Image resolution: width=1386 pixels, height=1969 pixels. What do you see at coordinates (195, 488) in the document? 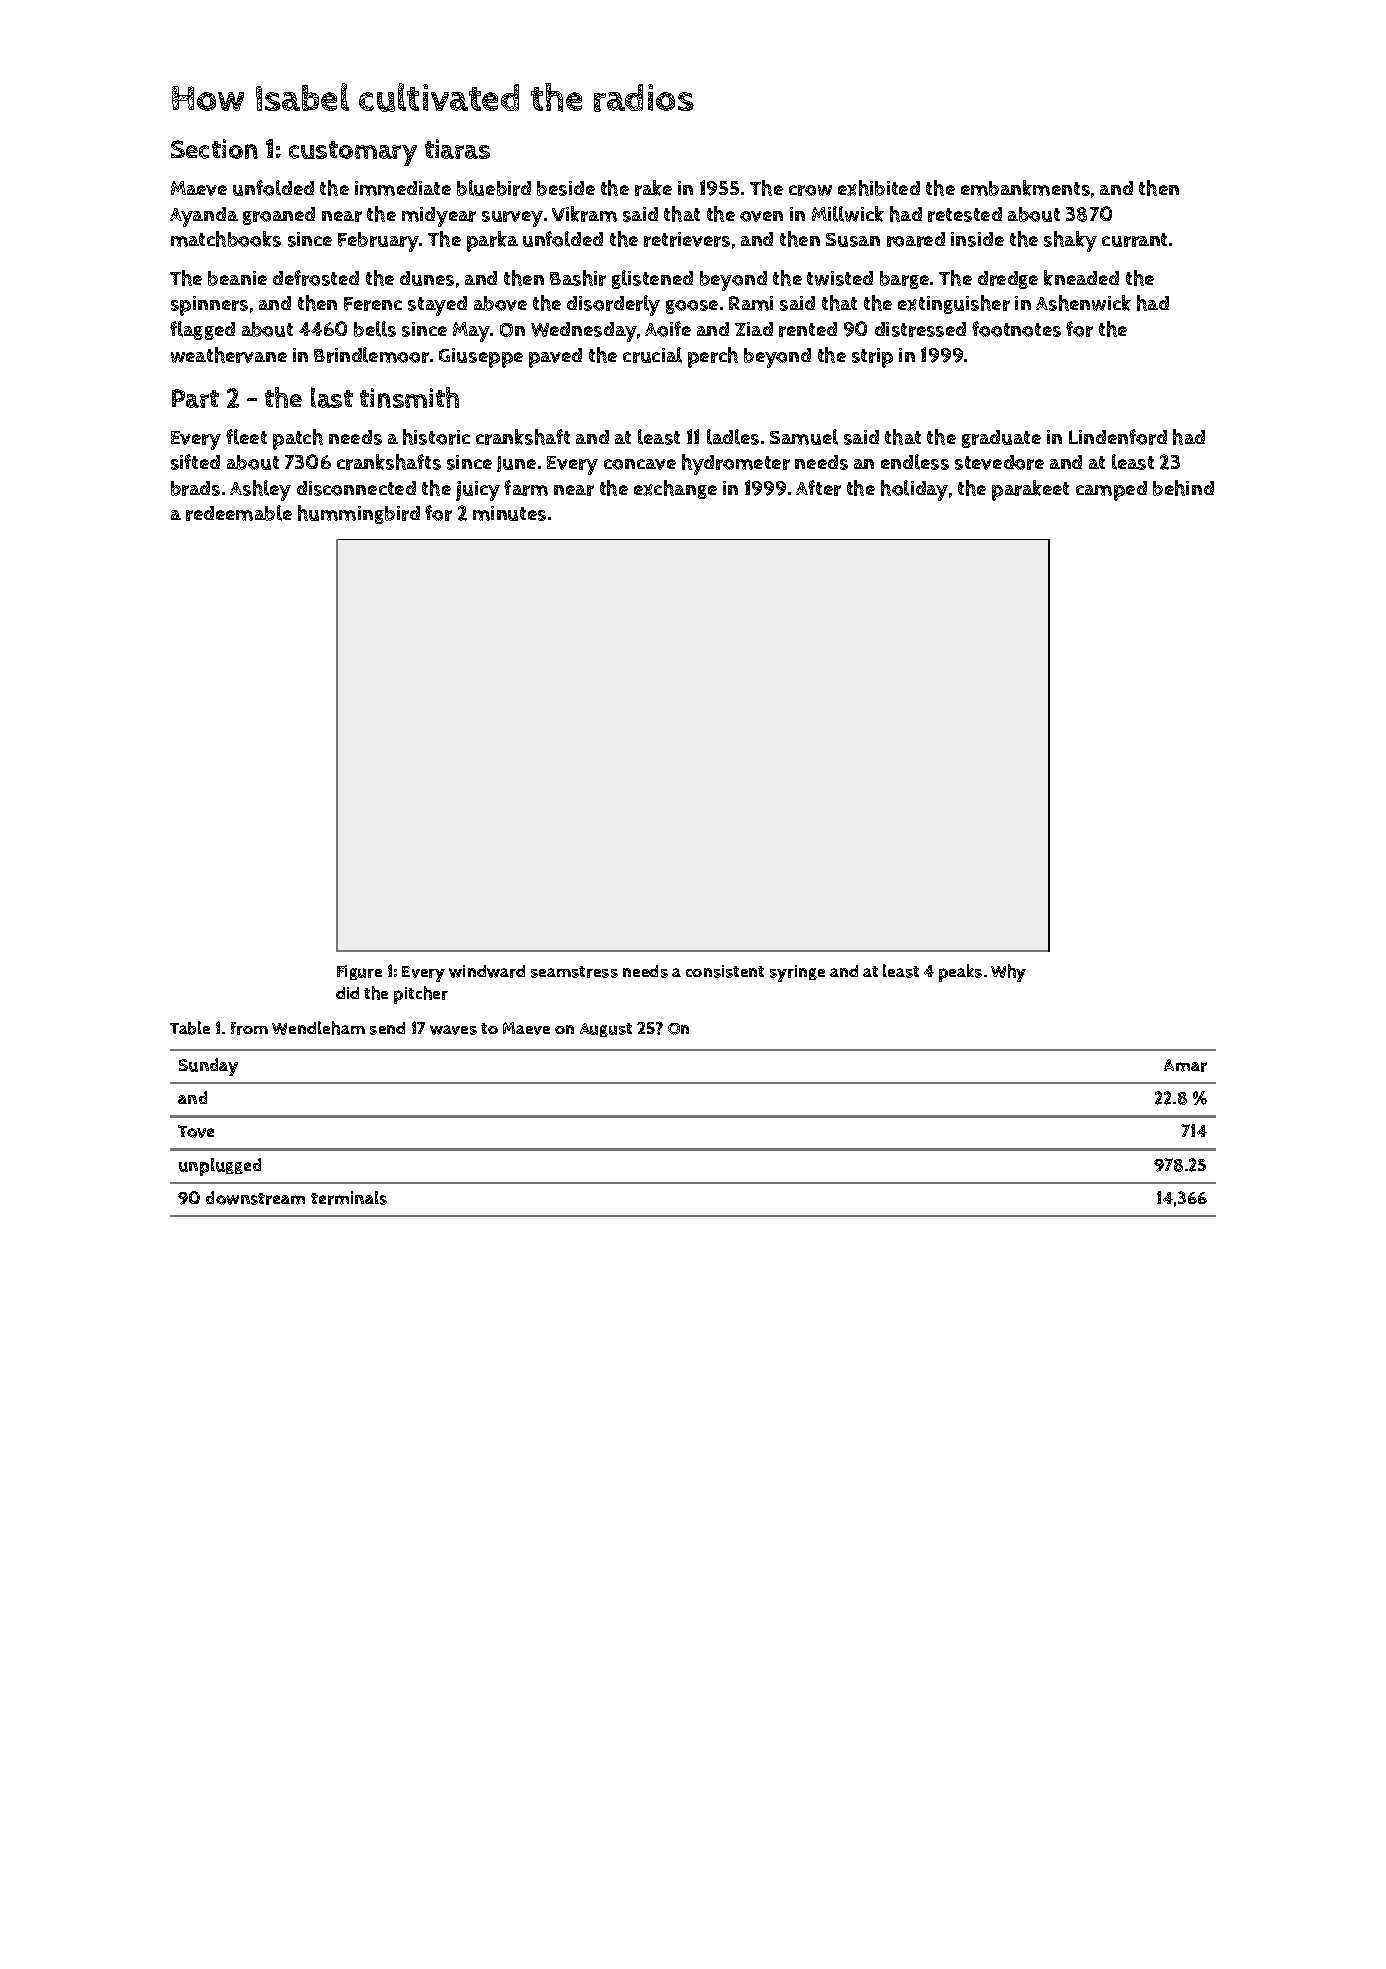
I see `brads` at bounding box center [195, 488].
